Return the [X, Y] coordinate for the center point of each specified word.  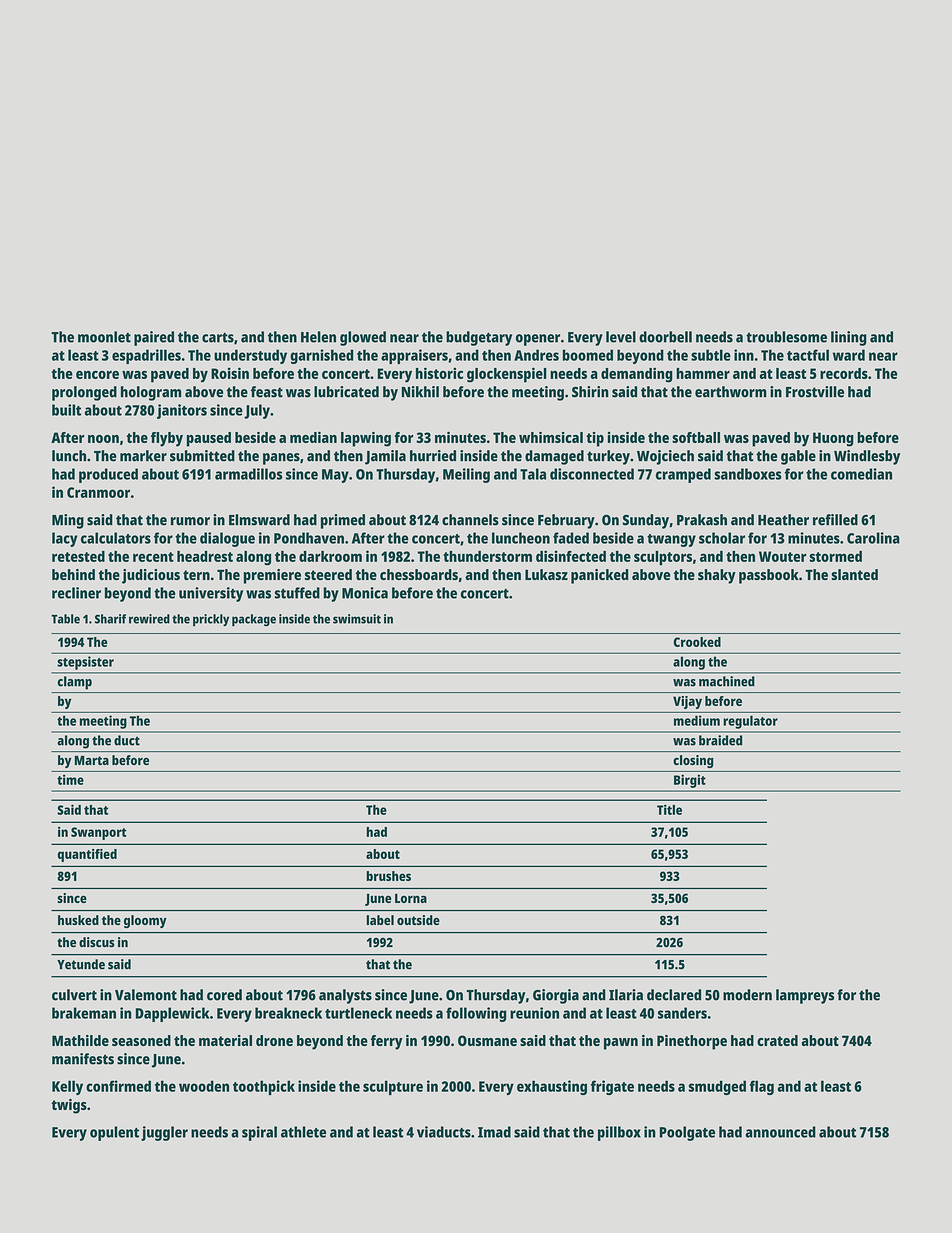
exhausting [552, 1087]
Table [65, 619]
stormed [835, 556]
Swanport [98, 833]
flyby [167, 439]
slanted [854, 574]
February [566, 521]
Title [669, 809]
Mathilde [80, 1040]
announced [780, 1132]
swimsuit [357, 619]
